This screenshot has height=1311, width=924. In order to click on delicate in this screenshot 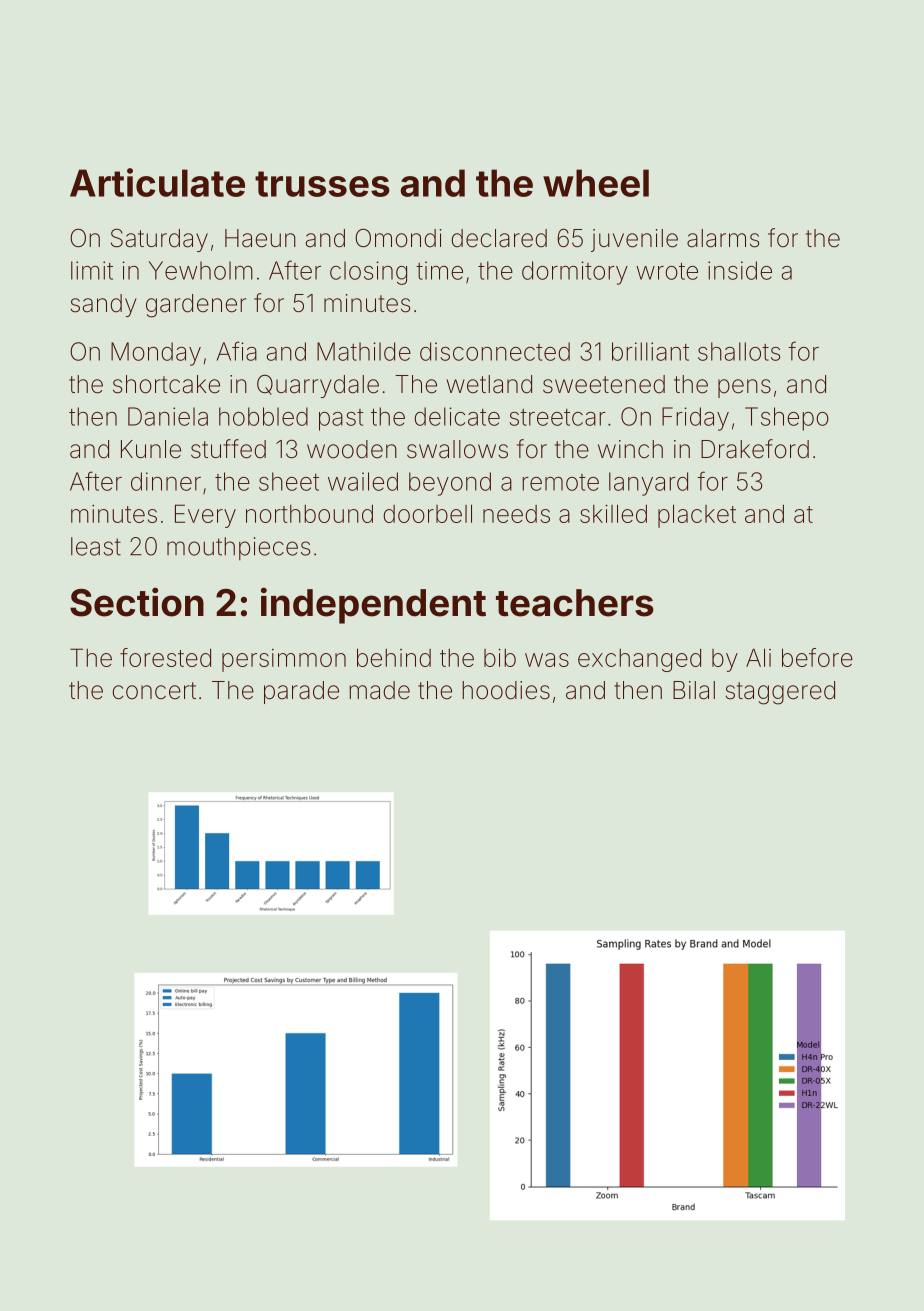, I will do `click(457, 416)`.
